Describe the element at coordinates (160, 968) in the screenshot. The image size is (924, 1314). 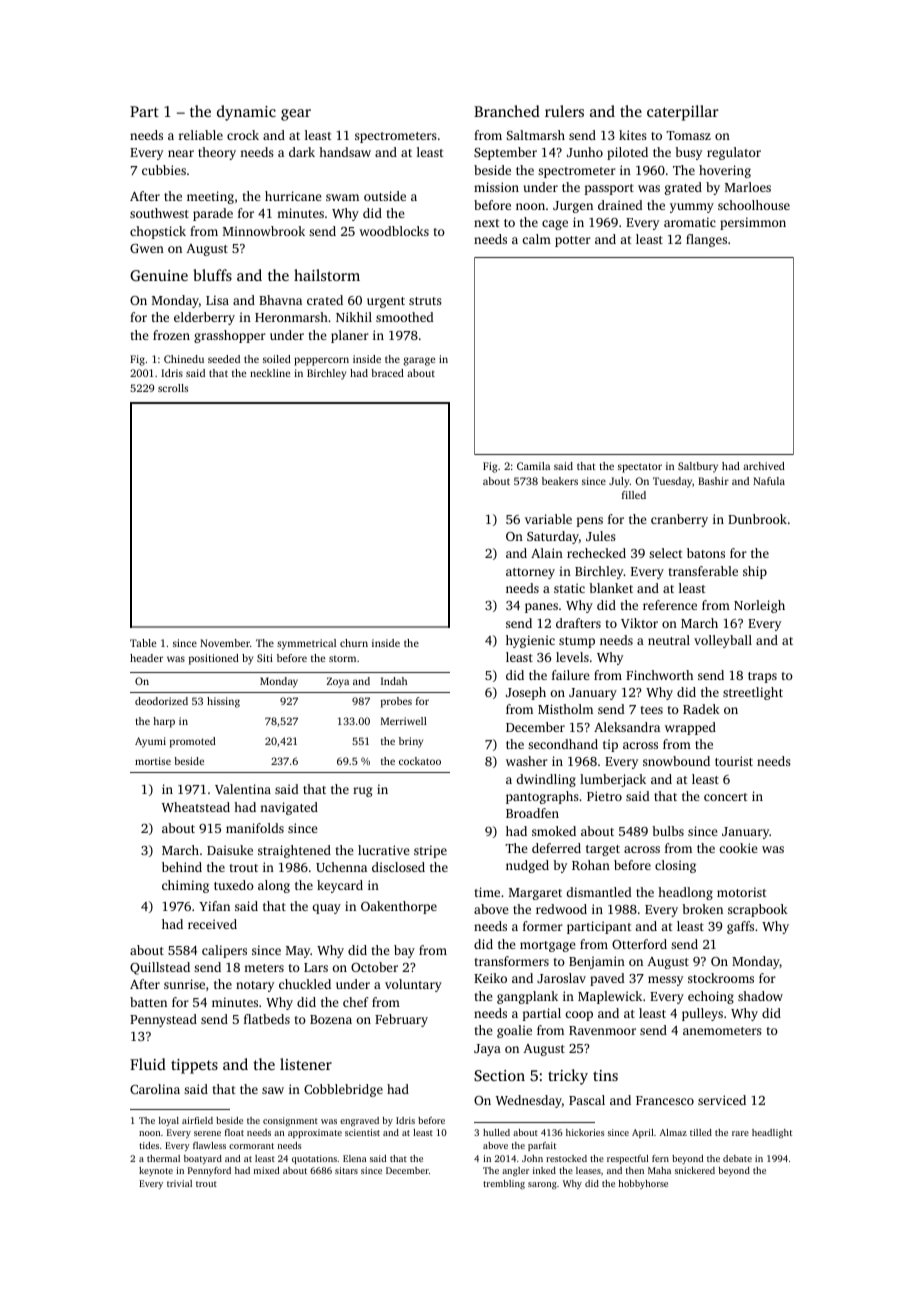
I see `Quillstead` at that location.
